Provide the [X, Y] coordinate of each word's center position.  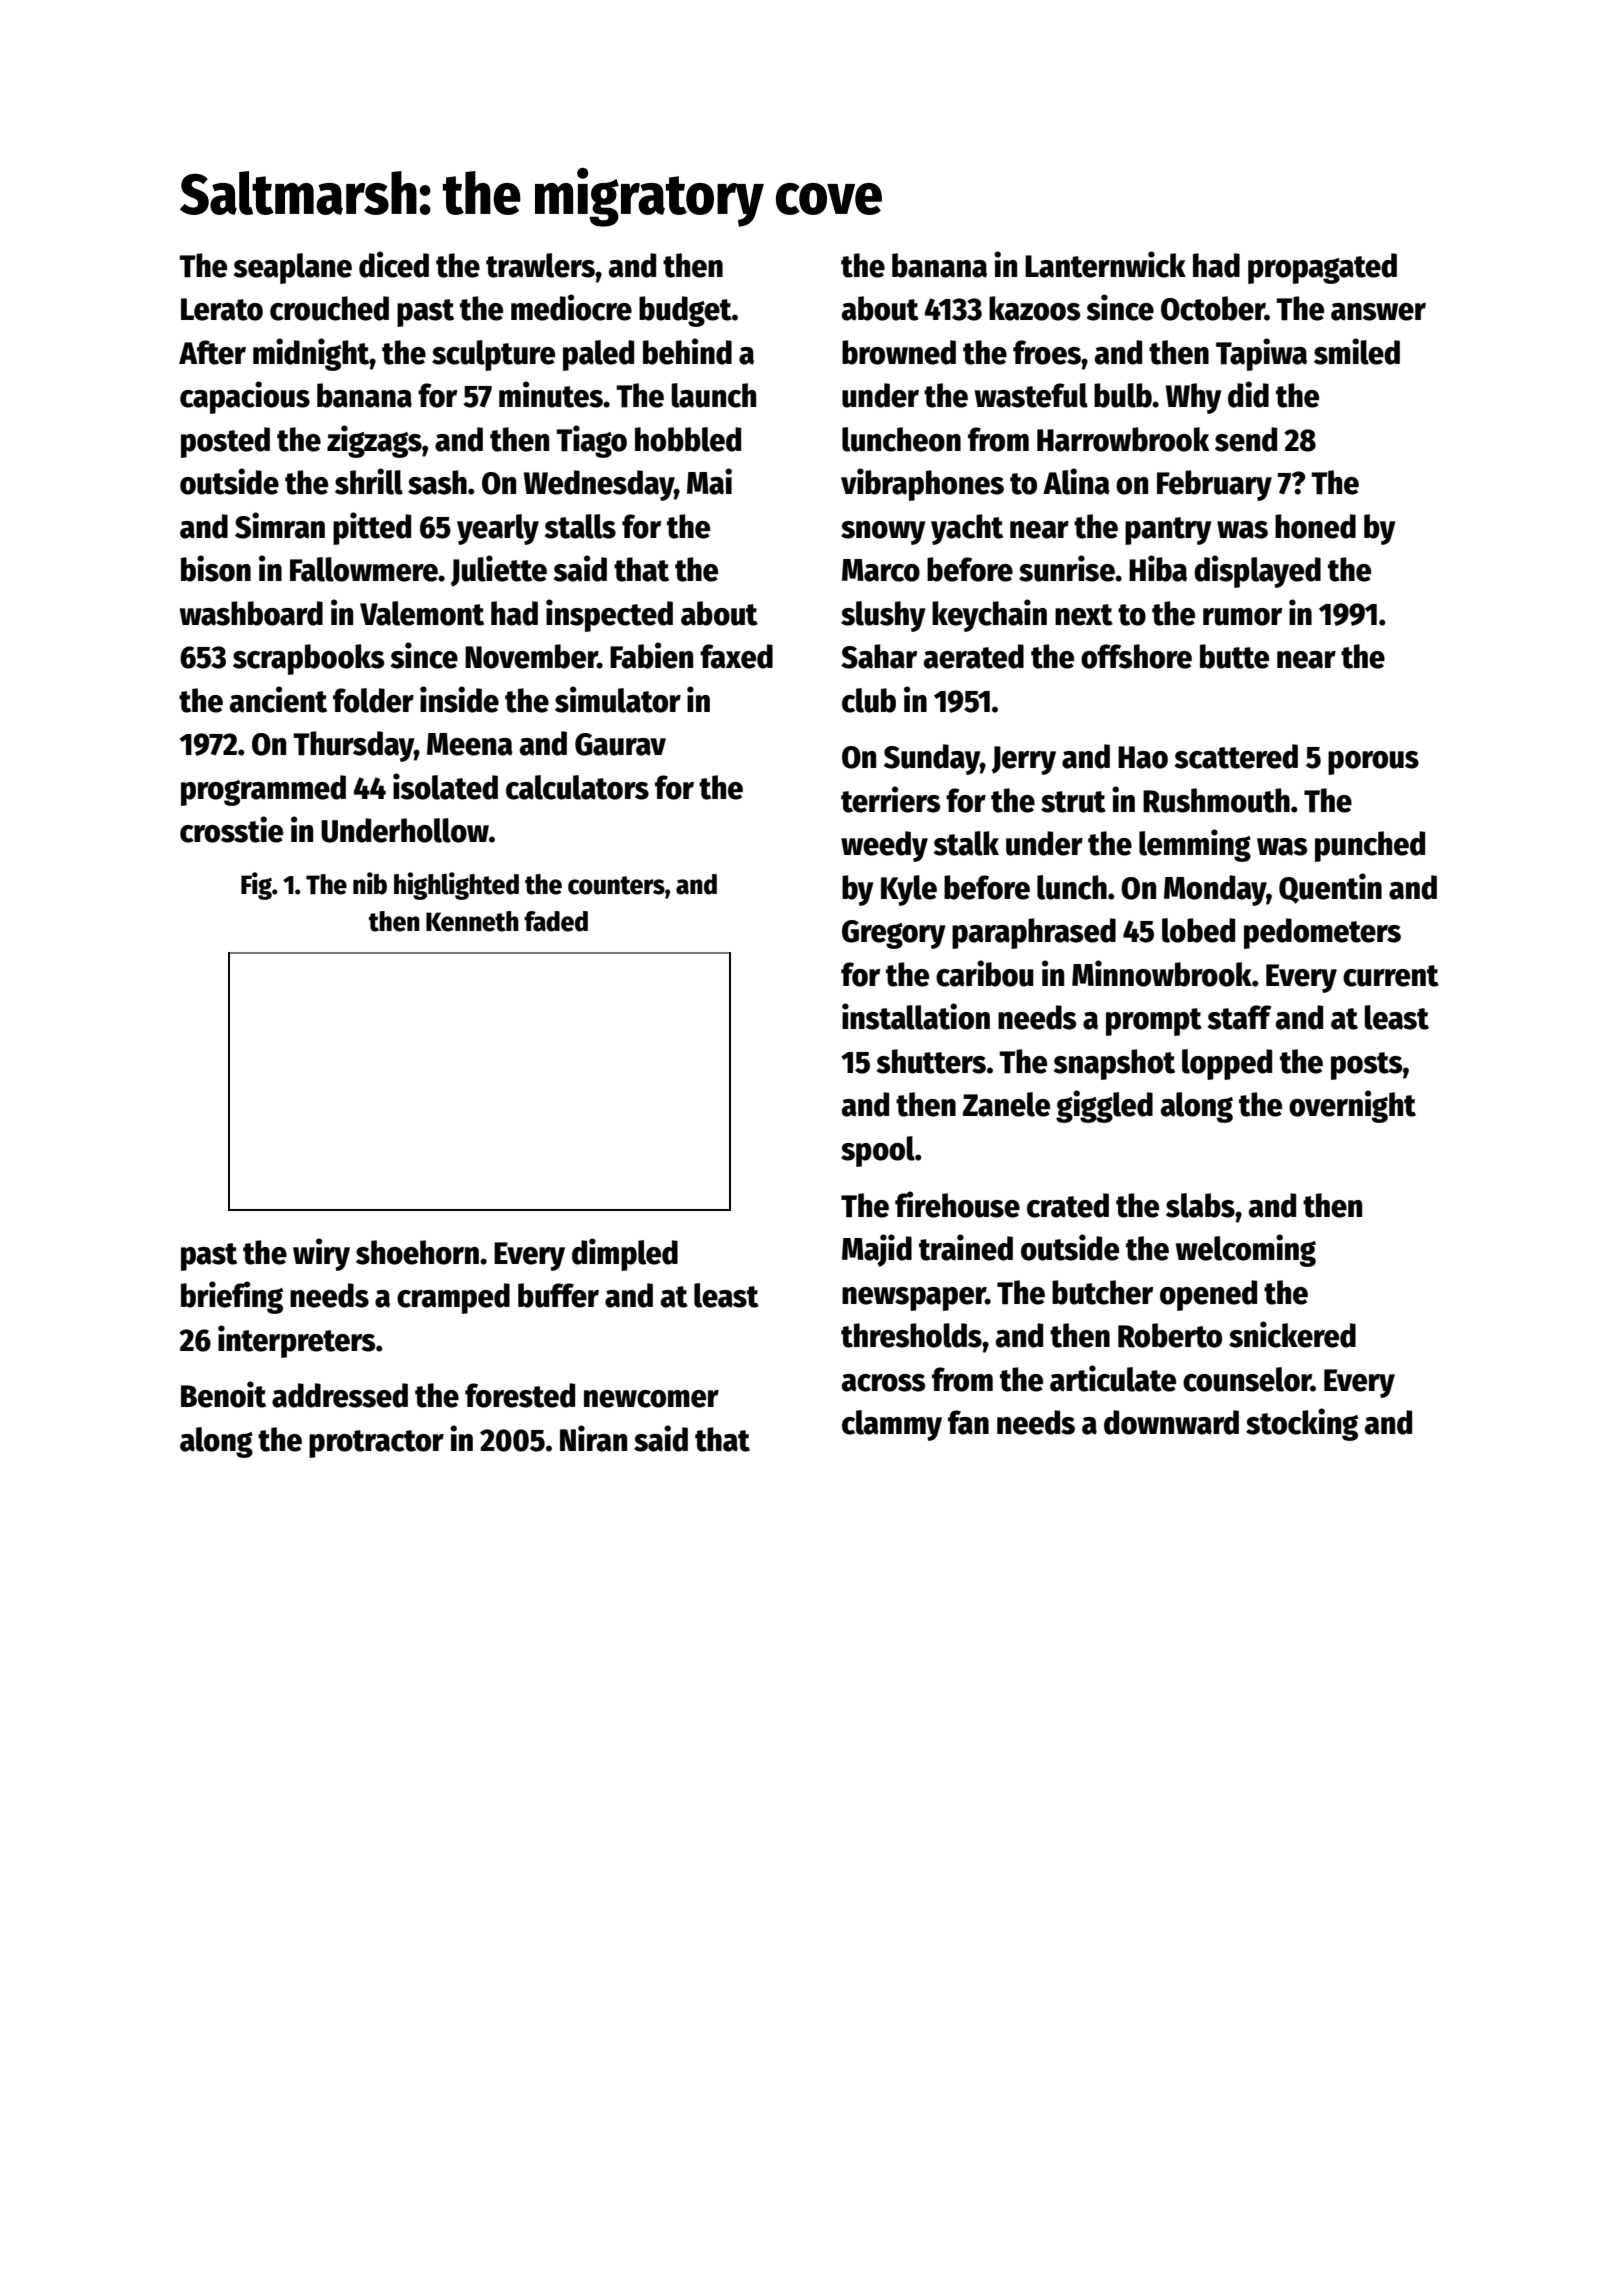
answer [1378, 312]
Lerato [222, 309]
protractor [376, 1444]
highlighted [456, 886]
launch [714, 395]
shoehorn [417, 1252]
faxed [736, 656]
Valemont [422, 613]
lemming [1195, 845]
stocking [1302, 1424]
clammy [892, 1425]
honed [1315, 526]
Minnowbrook [1162, 973]
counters [616, 885]
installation [916, 1016]
